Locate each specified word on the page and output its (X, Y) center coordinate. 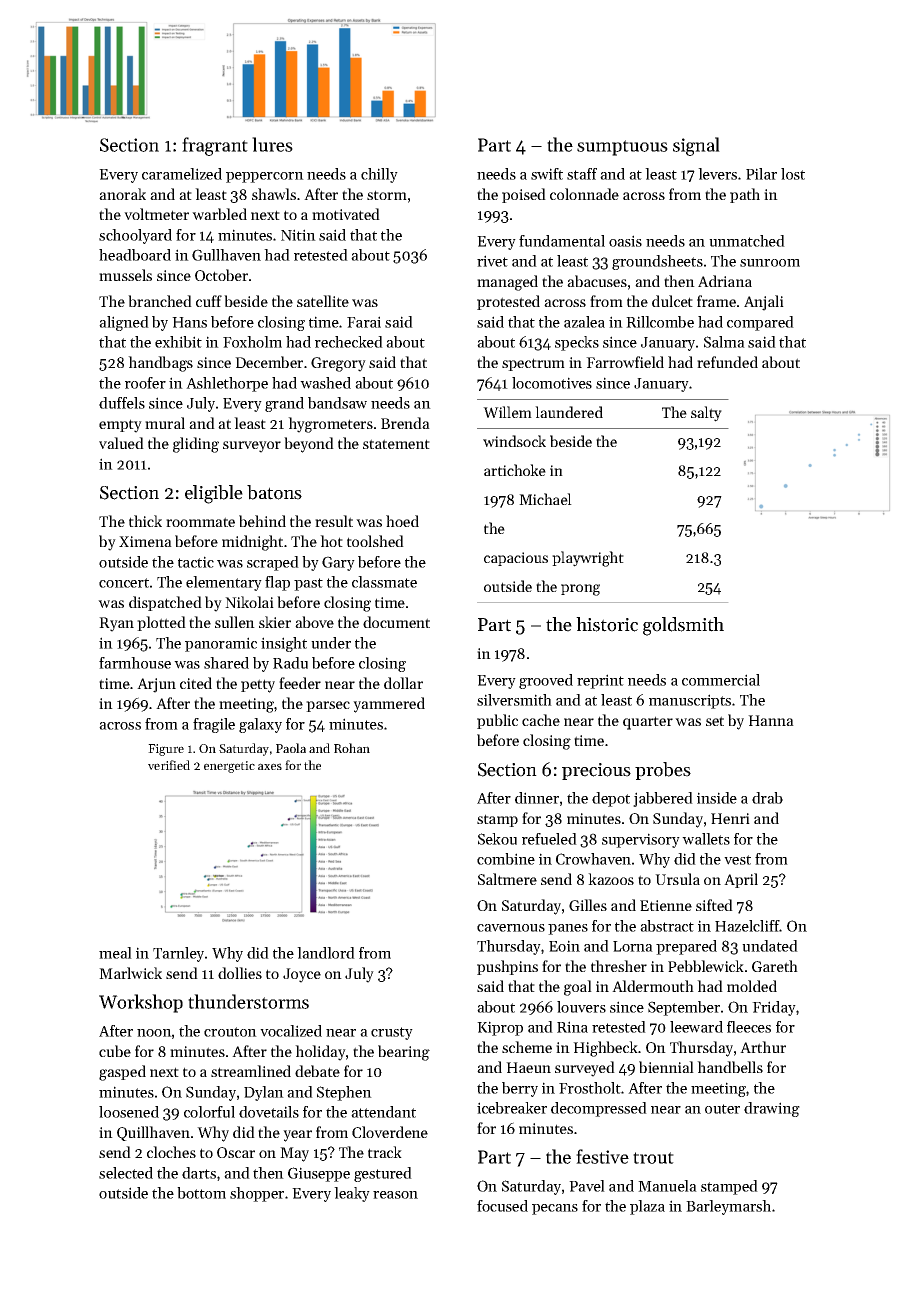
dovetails (269, 1112)
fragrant (215, 146)
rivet (492, 261)
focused (502, 1206)
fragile (214, 725)
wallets (706, 839)
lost (793, 174)
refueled (549, 839)
